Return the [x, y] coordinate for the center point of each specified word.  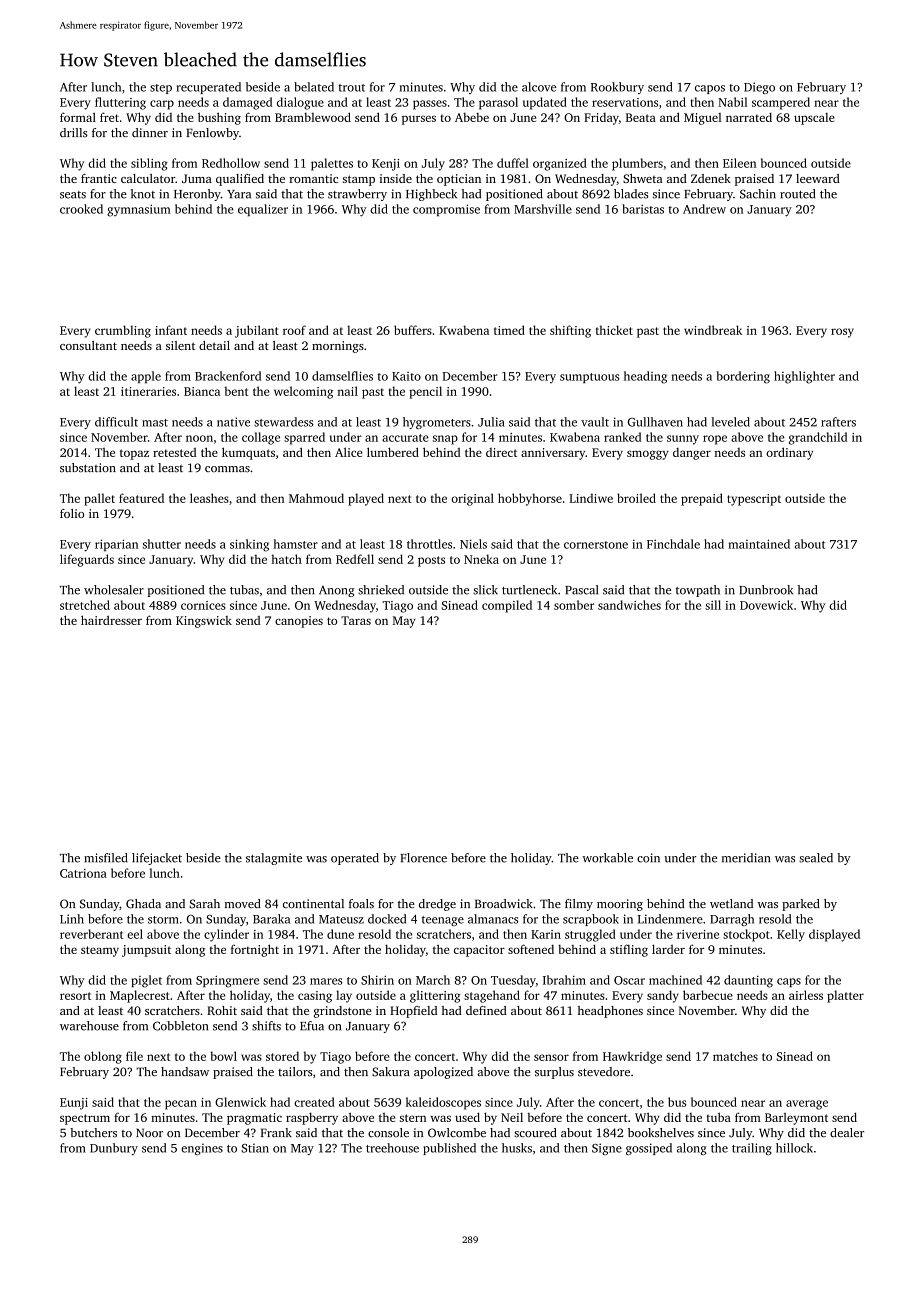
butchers [93, 1133]
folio [72, 513]
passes [430, 105]
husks [517, 1148]
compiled [507, 606]
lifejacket [157, 859]
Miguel [703, 119]
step [161, 89]
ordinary [789, 453]
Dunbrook [766, 590]
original [472, 499]
